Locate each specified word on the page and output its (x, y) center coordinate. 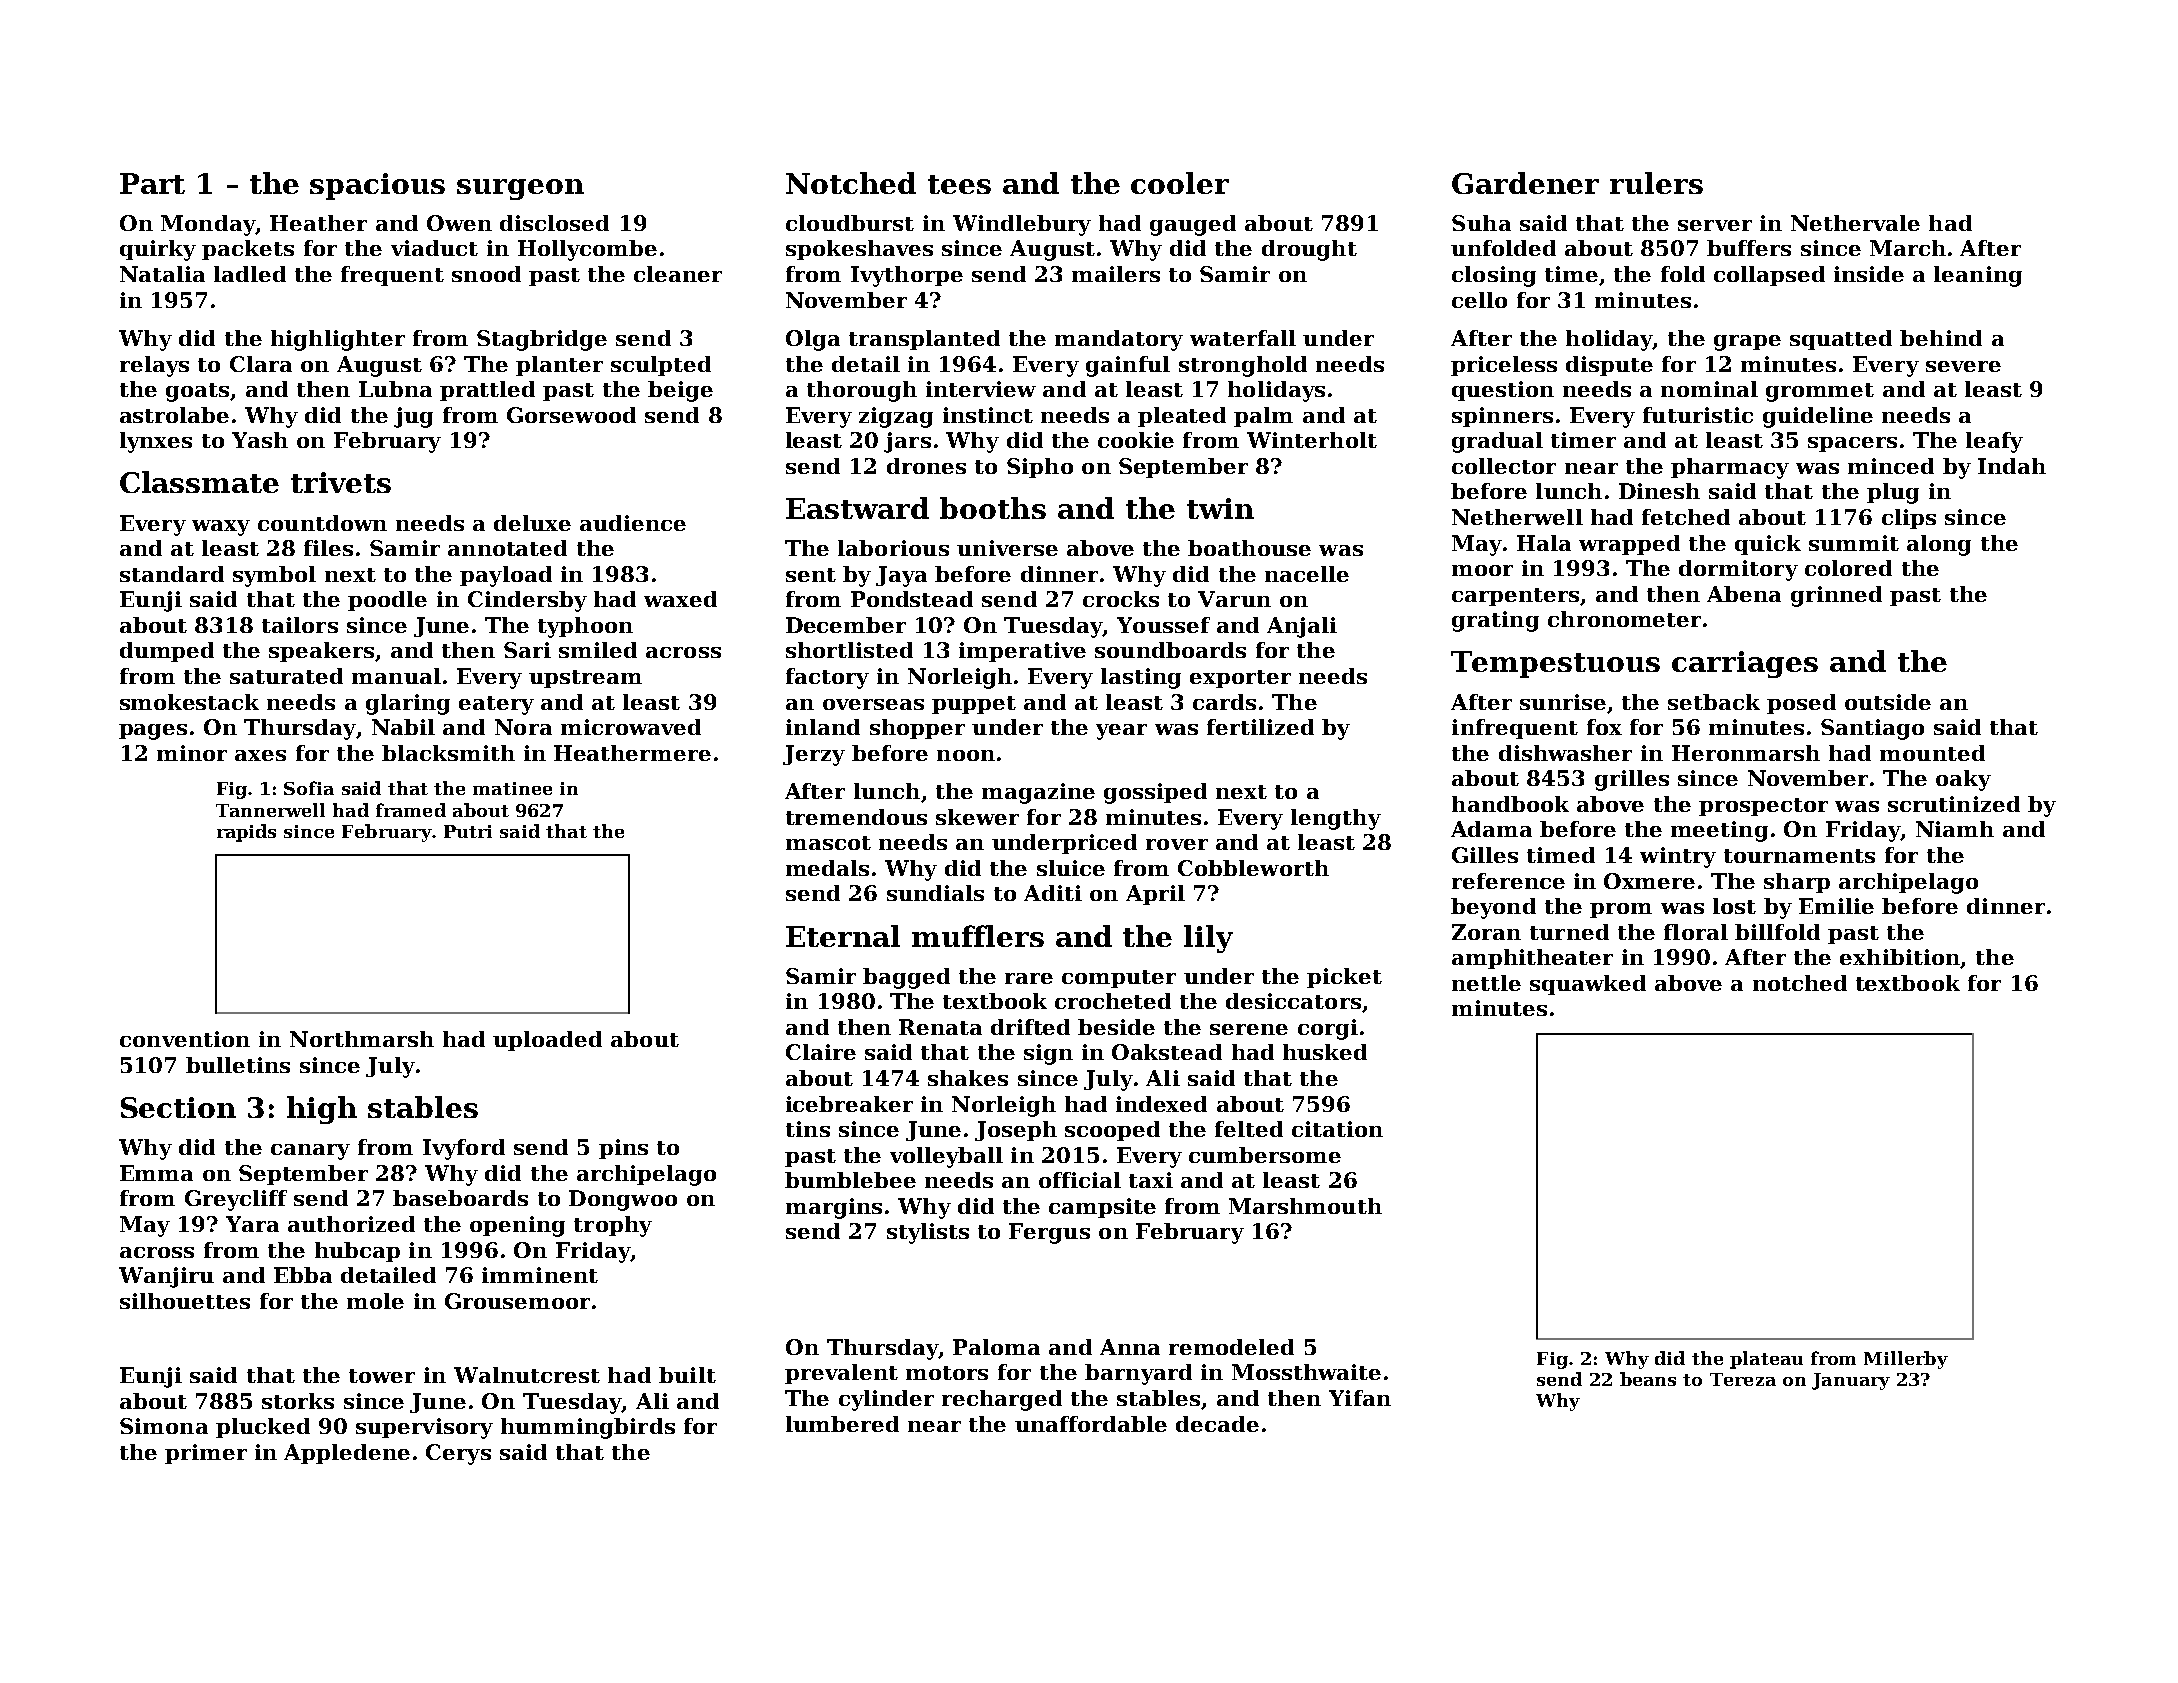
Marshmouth (1305, 1206)
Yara (252, 1224)
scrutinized (1954, 804)
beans (1648, 1379)
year (1121, 732)
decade (1217, 1424)
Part (152, 183)
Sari (527, 650)
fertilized (1260, 727)
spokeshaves (859, 250)
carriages (1745, 664)
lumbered (842, 1424)
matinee (512, 788)
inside (1869, 274)
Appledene (347, 1454)
